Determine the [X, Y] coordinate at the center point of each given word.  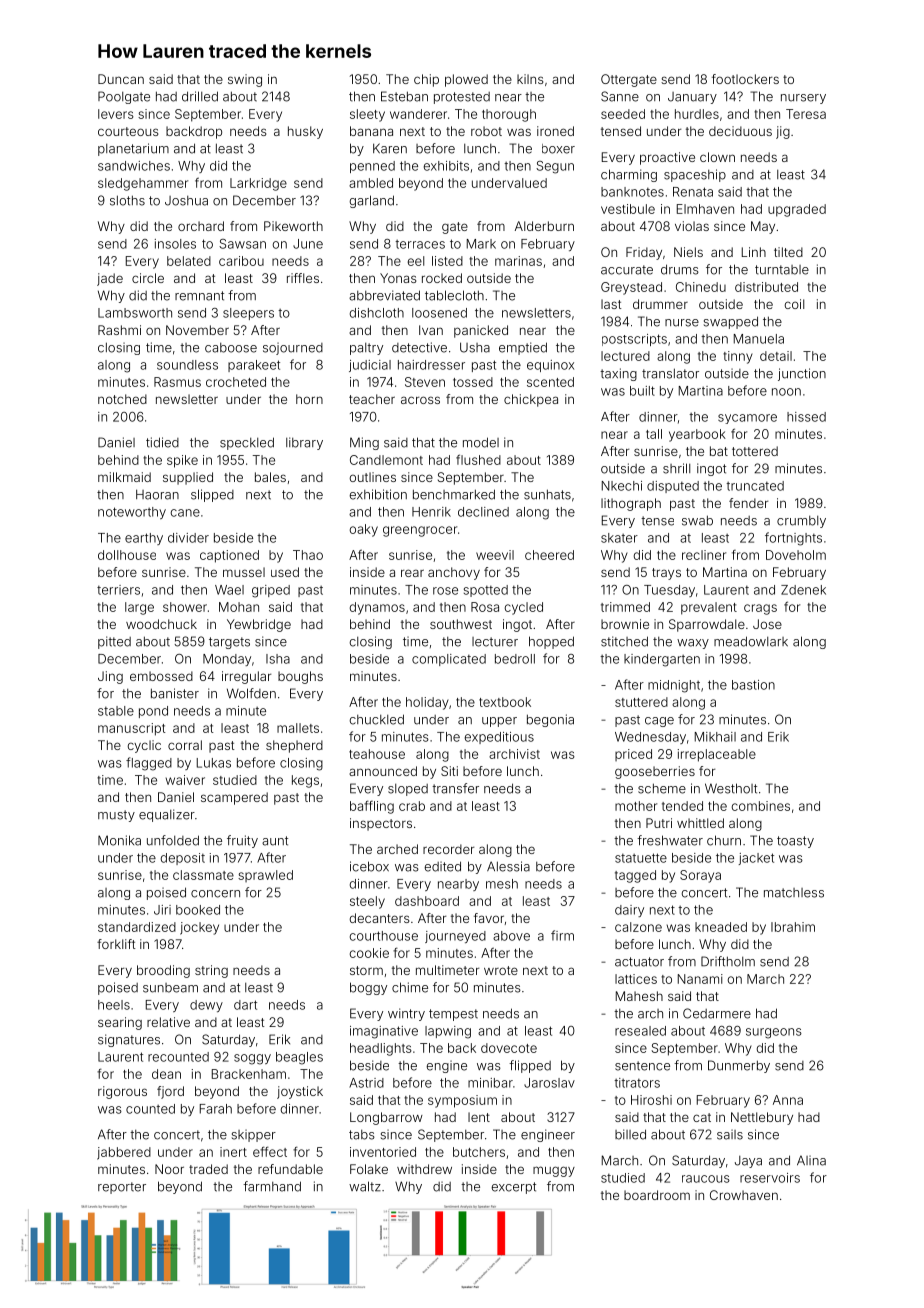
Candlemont [386, 460]
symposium [462, 1101]
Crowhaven [744, 1195]
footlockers [745, 79]
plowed [466, 80]
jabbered [124, 1153]
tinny [738, 357]
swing [245, 80]
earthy [144, 539]
